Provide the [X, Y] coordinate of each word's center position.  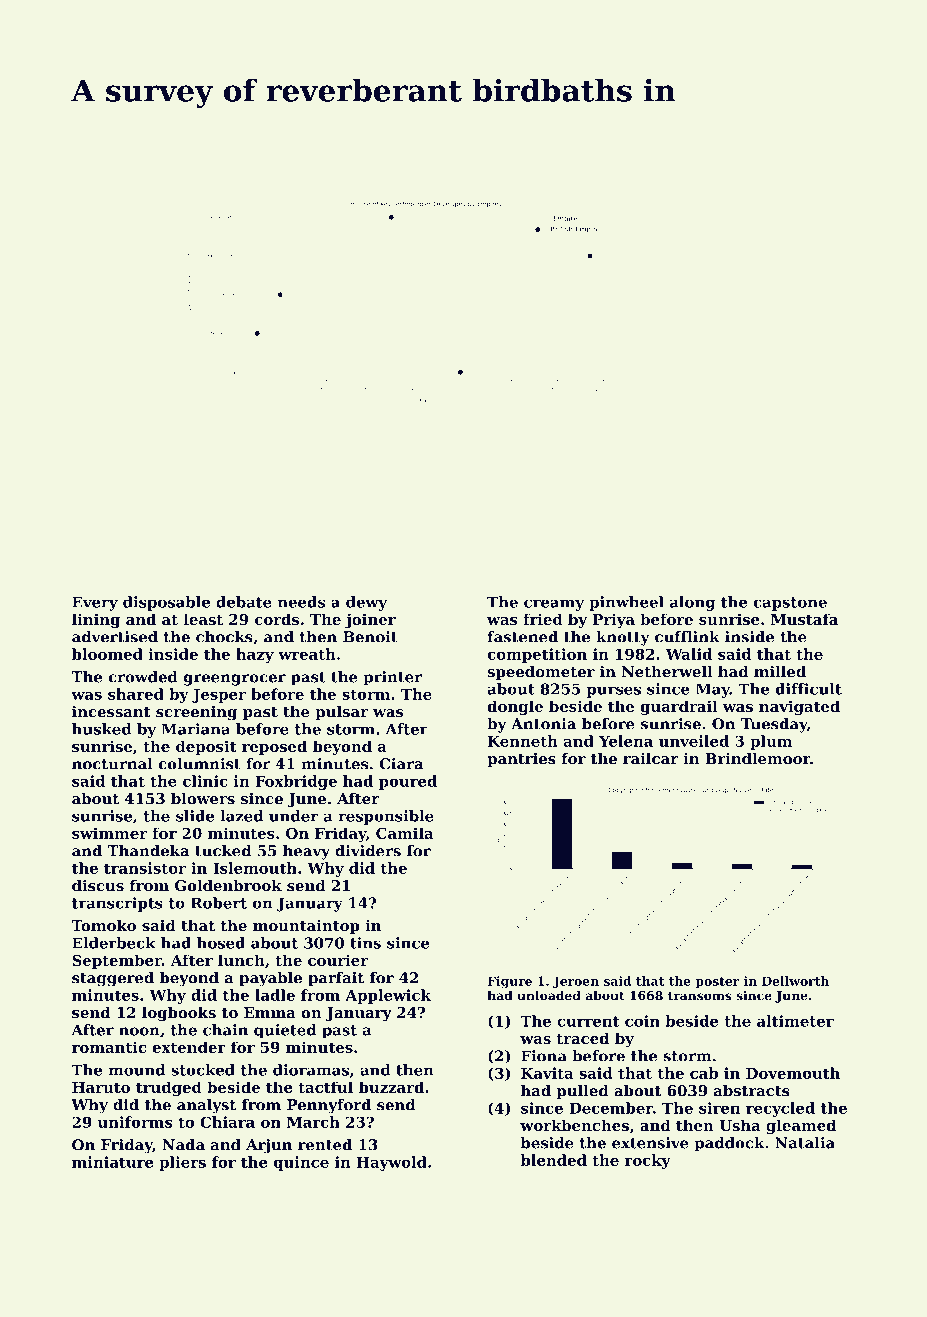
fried [543, 619]
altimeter [795, 1021]
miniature [112, 1162]
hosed [221, 943]
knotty [623, 638]
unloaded [549, 995]
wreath [307, 654]
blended [554, 1160]
